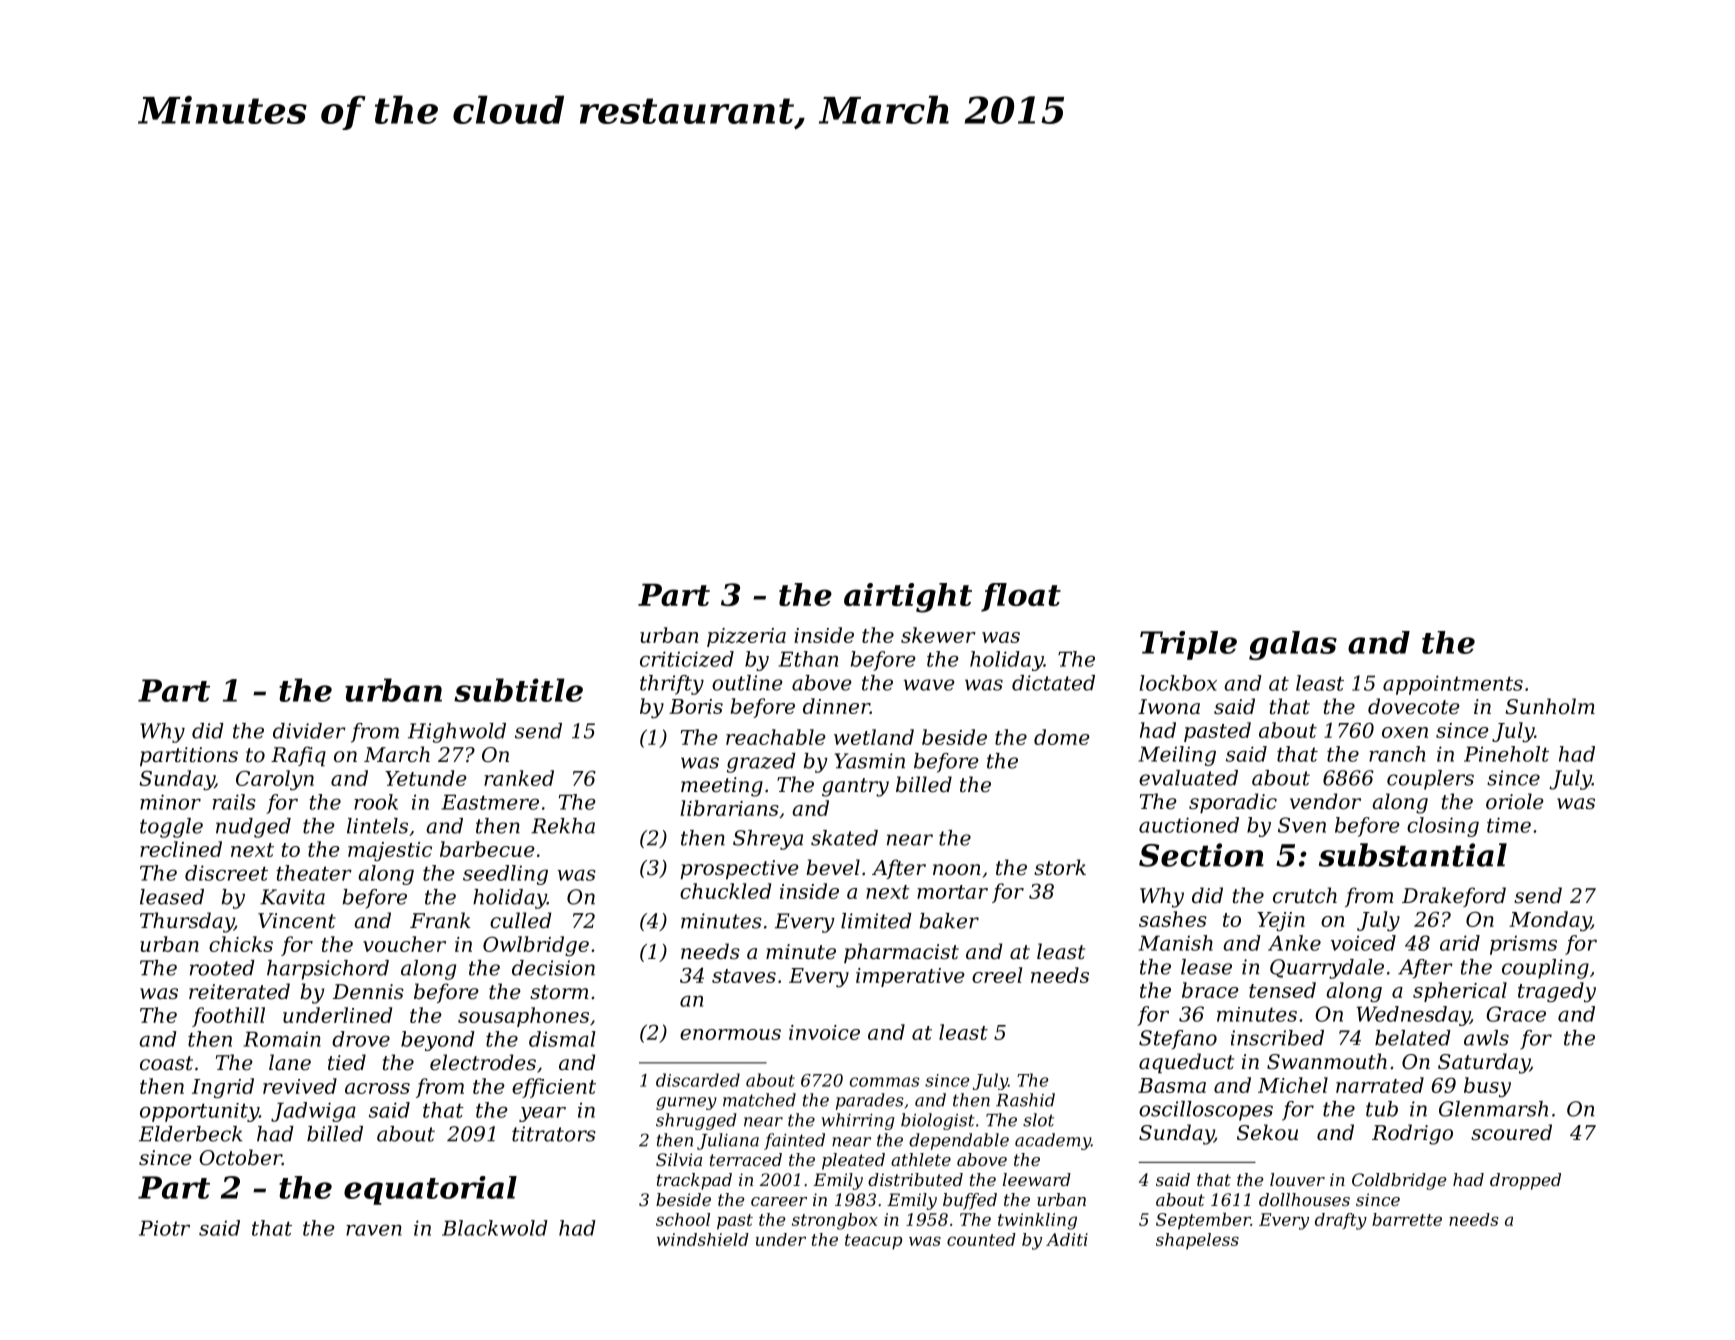 This document has height=1340, width=1735. Describe the element at coordinates (228, 1017) in the document. I see `foothill` at that location.
